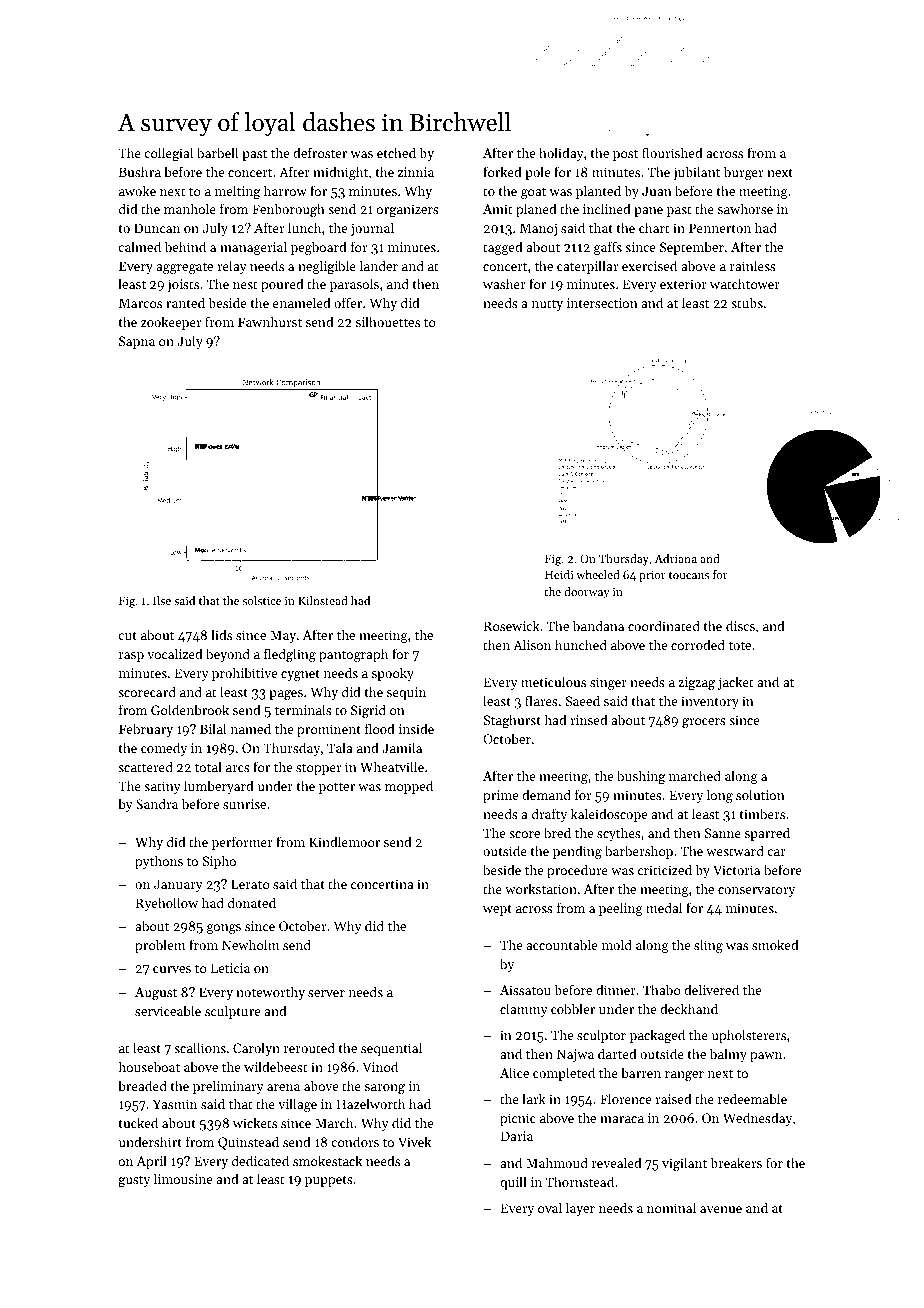 The image size is (924, 1308). What do you see at coordinates (760, 794) in the screenshot?
I see `solution` at bounding box center [760, 794].
